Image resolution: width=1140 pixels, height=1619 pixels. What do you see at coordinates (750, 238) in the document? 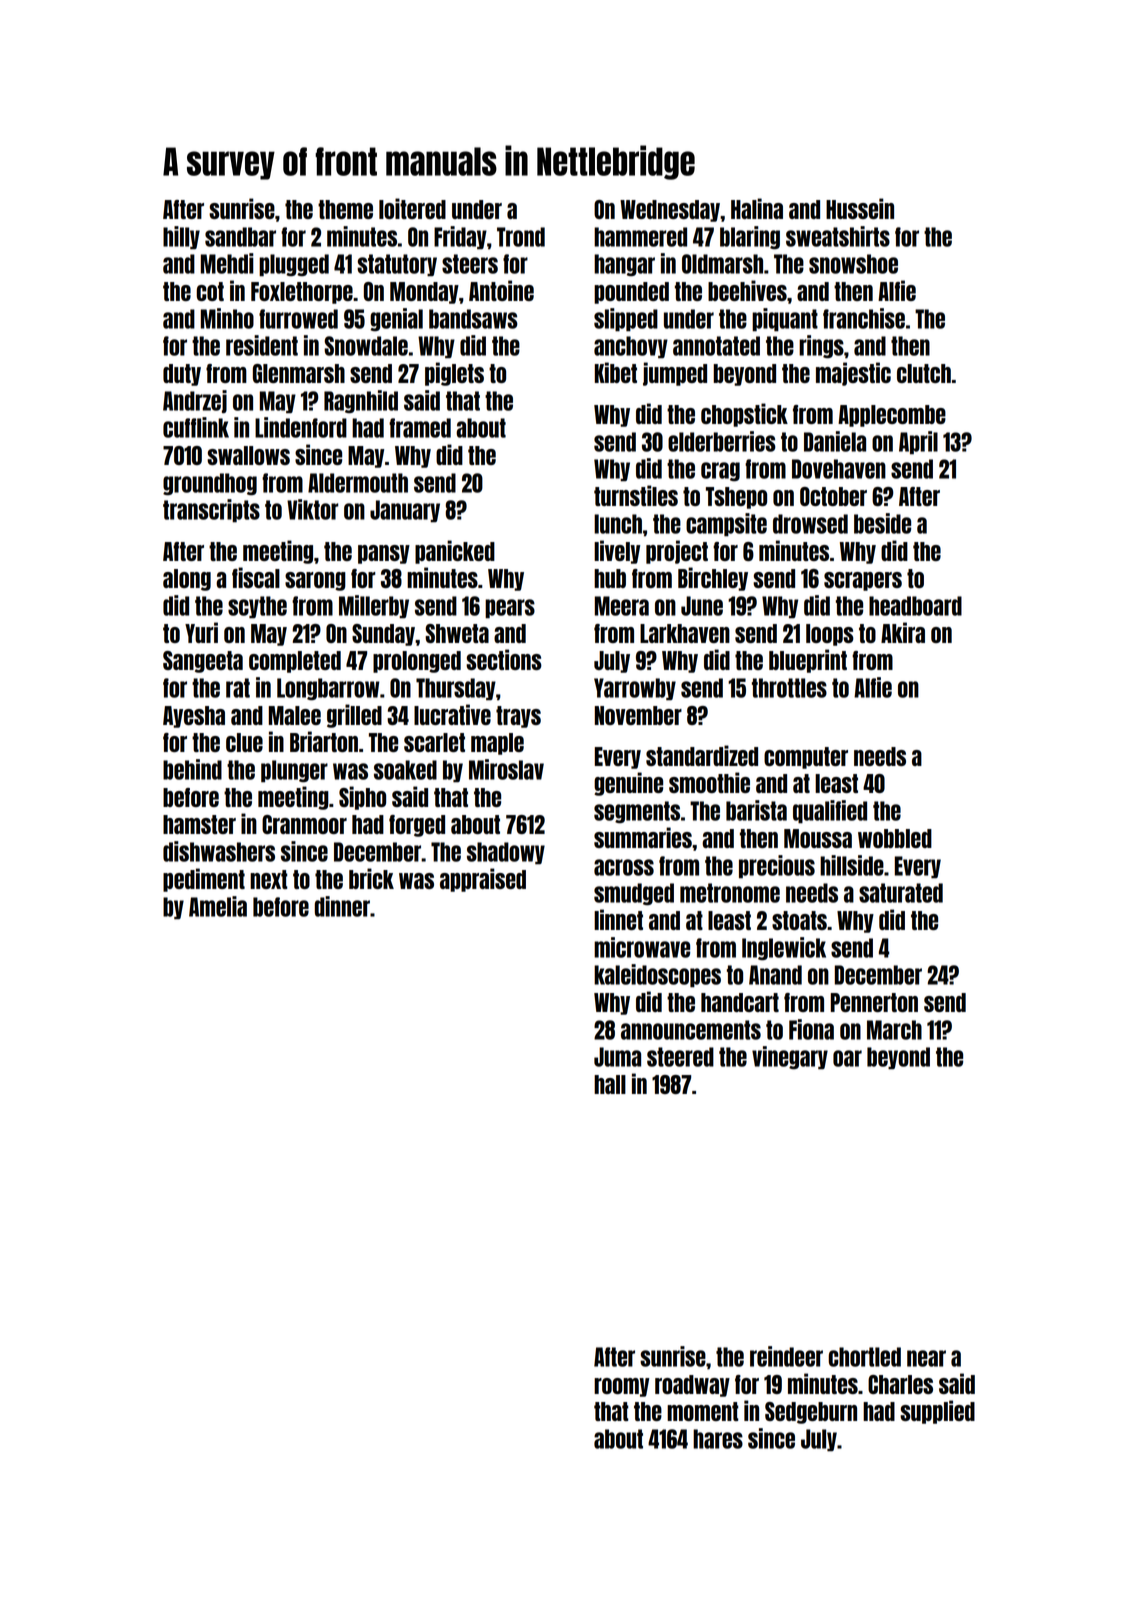
I see `blaring` at bounding box center [750, 238].
